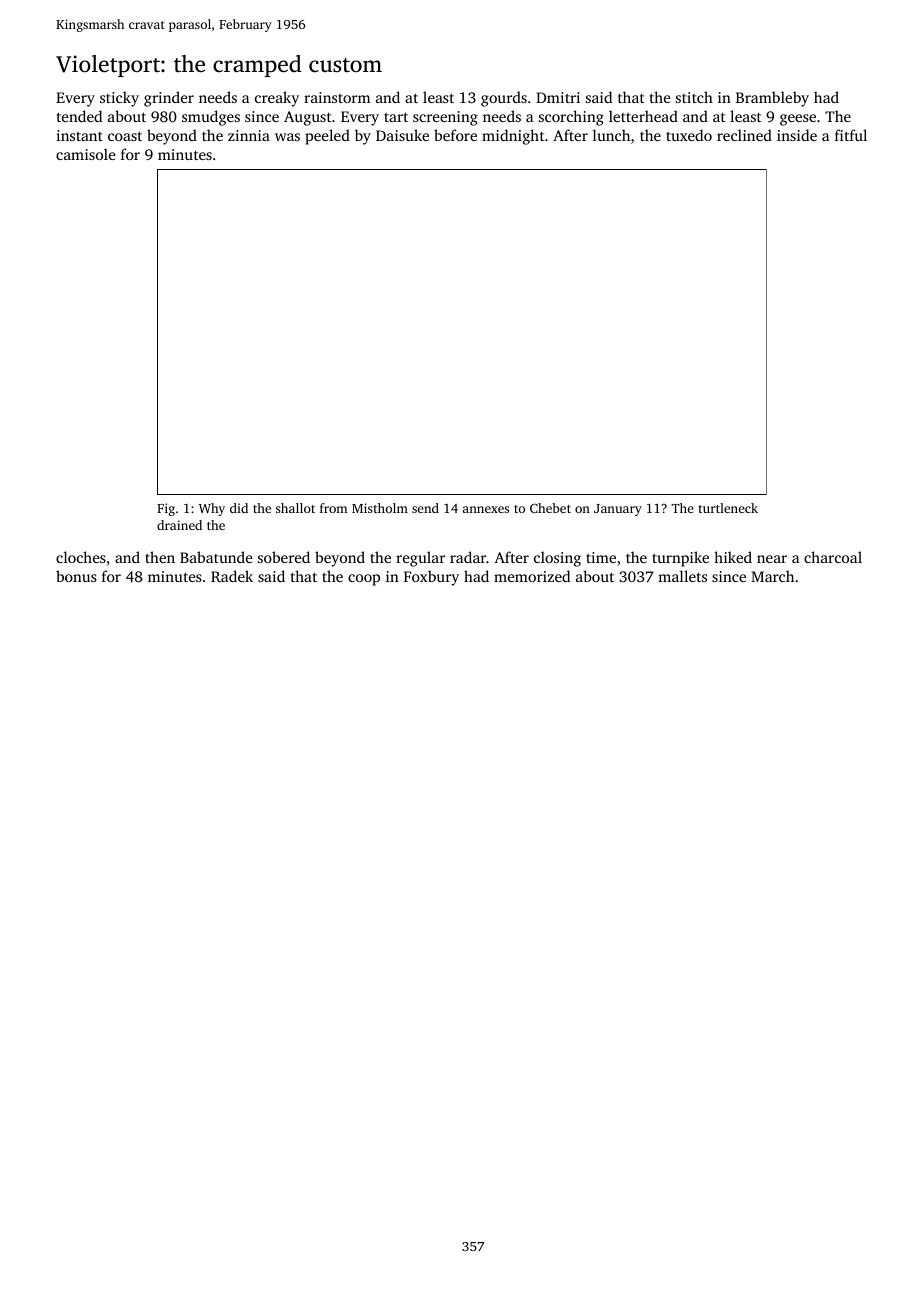 The width and height of the document is (924, 1308). Describe the element at coordinates (327, 137) in the document. I see `peeled` at that location.
